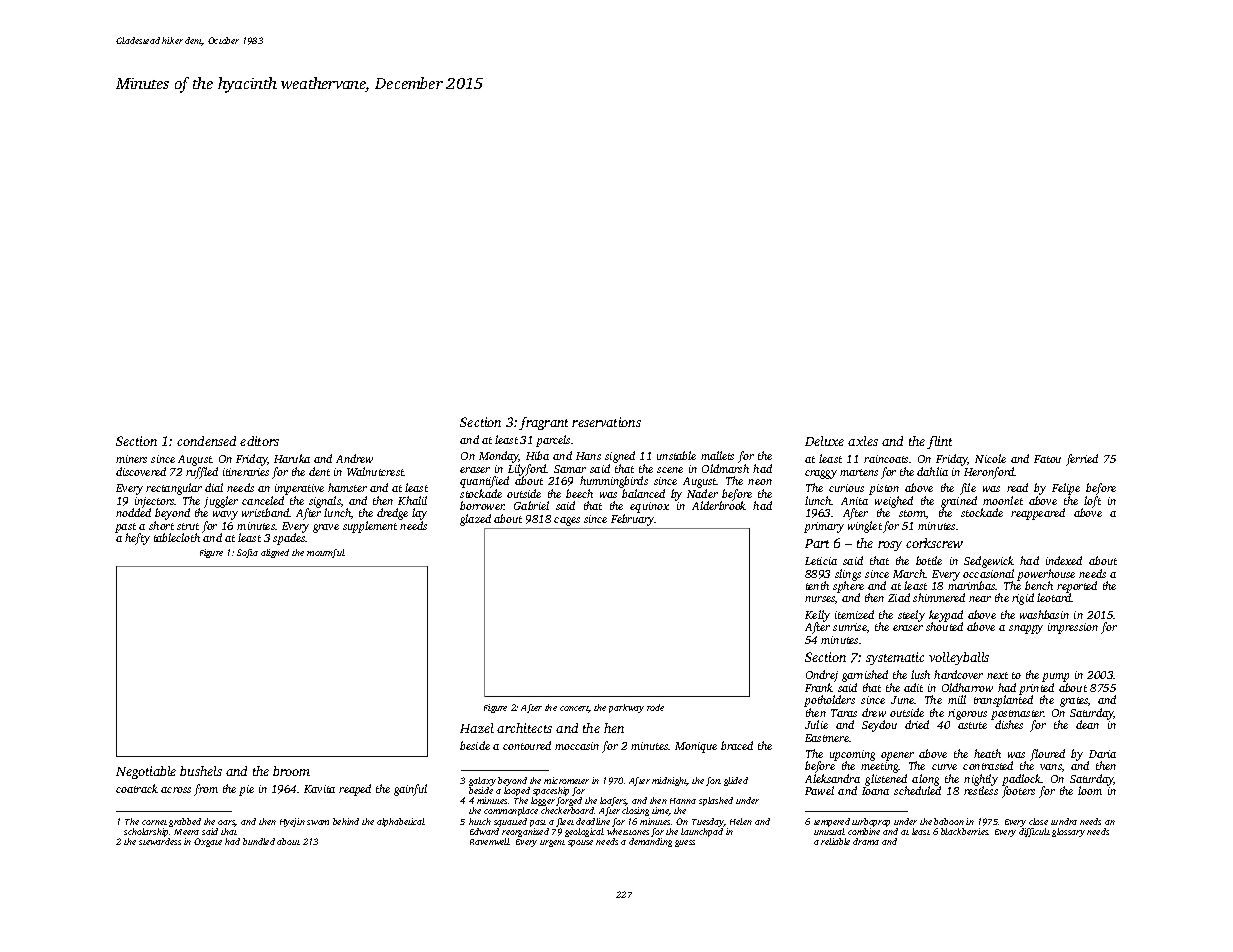  Describe the element at coordinates (817, 616) in the page. I see `Kelly` at that location.
